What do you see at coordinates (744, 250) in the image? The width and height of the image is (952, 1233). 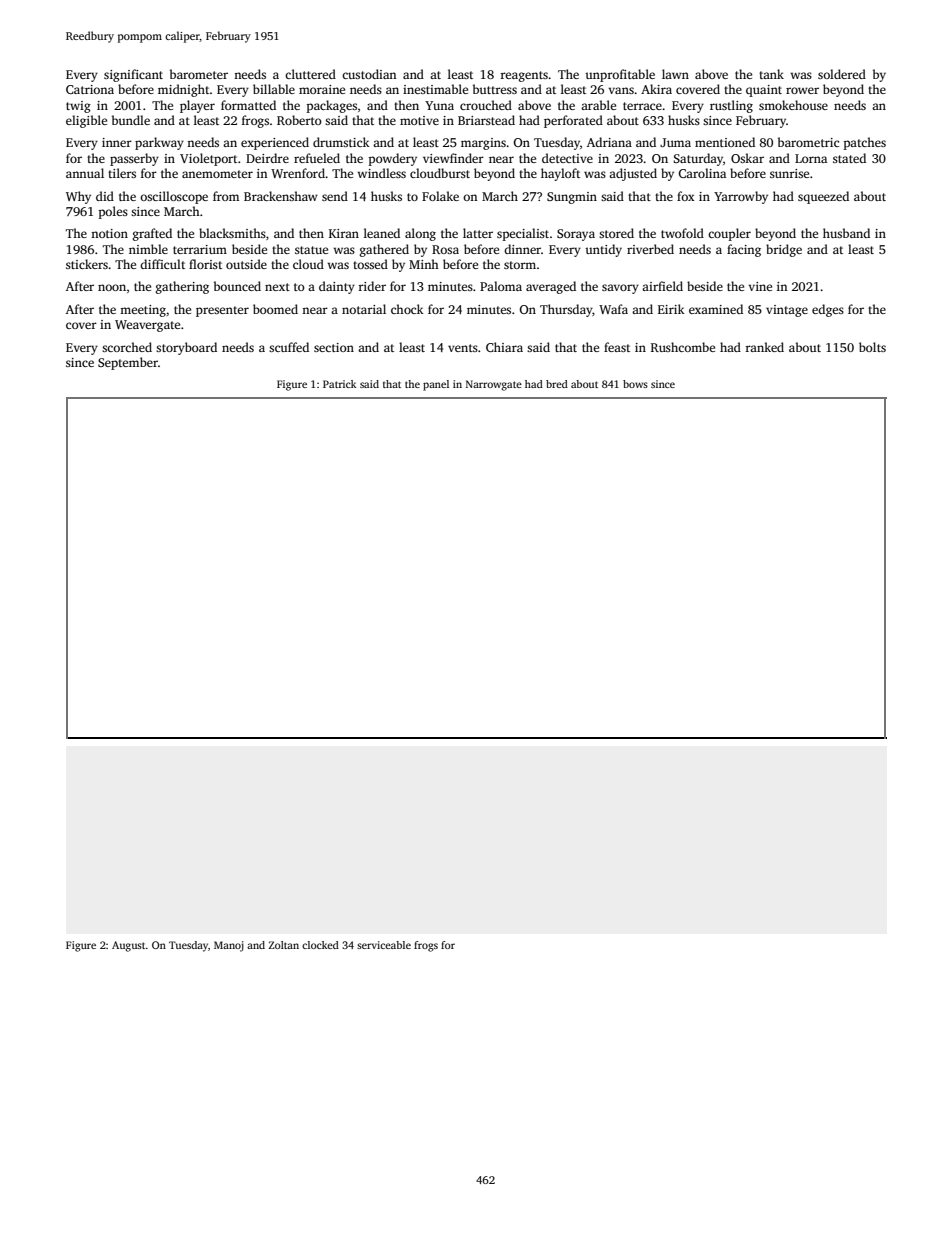 I see `facing` at bounding box center [744, 250].
